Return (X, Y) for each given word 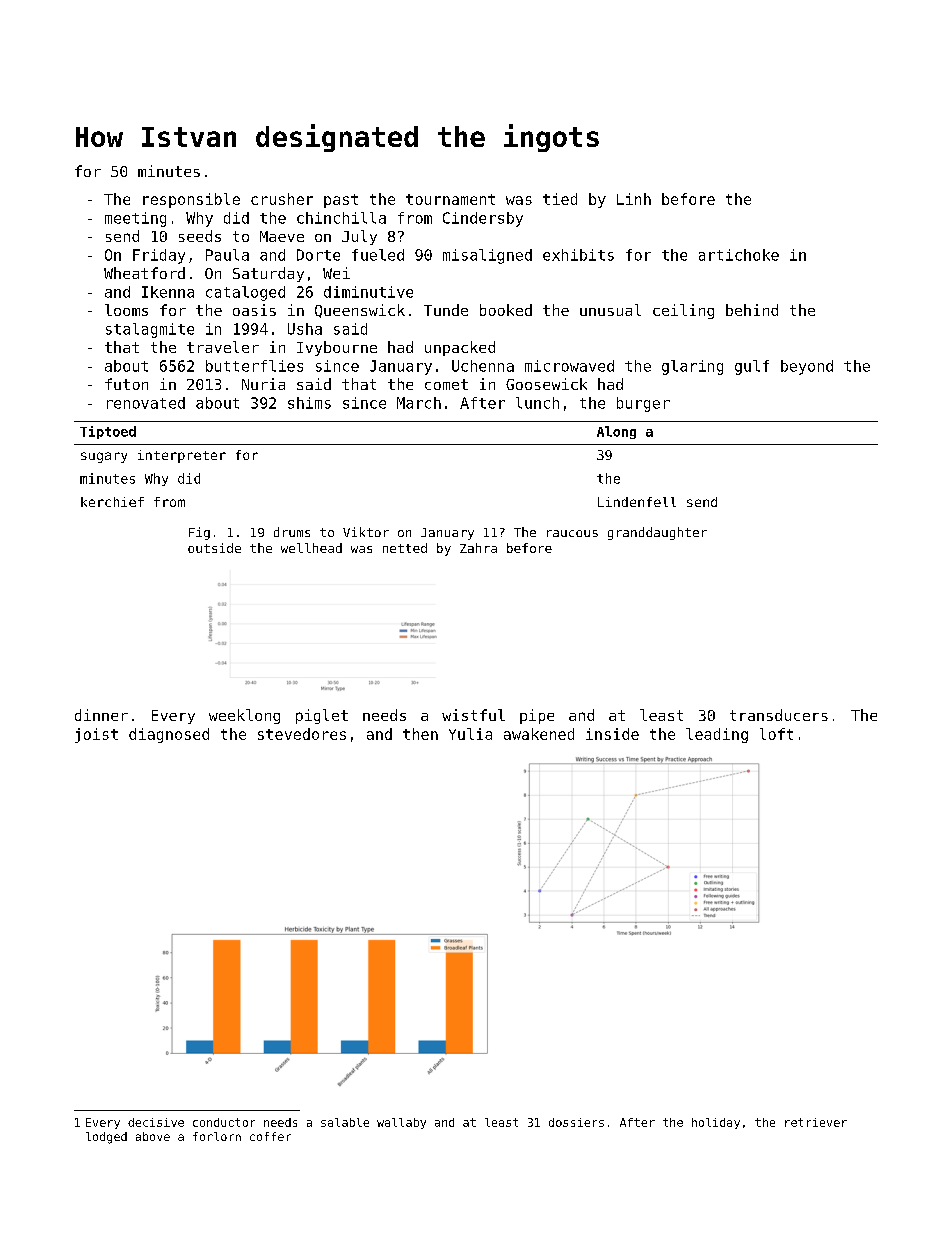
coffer (270, 1136)
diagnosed (169, 735)
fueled (378, 255)
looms (126, 310)
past (341, 201)
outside (214, 548)
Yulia (470, 734)
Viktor (366, 532)
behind (752, 310)
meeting (135, 219)
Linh (634, 199)
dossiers (576, 1122)
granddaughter (657, 533)
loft (776, 734)
